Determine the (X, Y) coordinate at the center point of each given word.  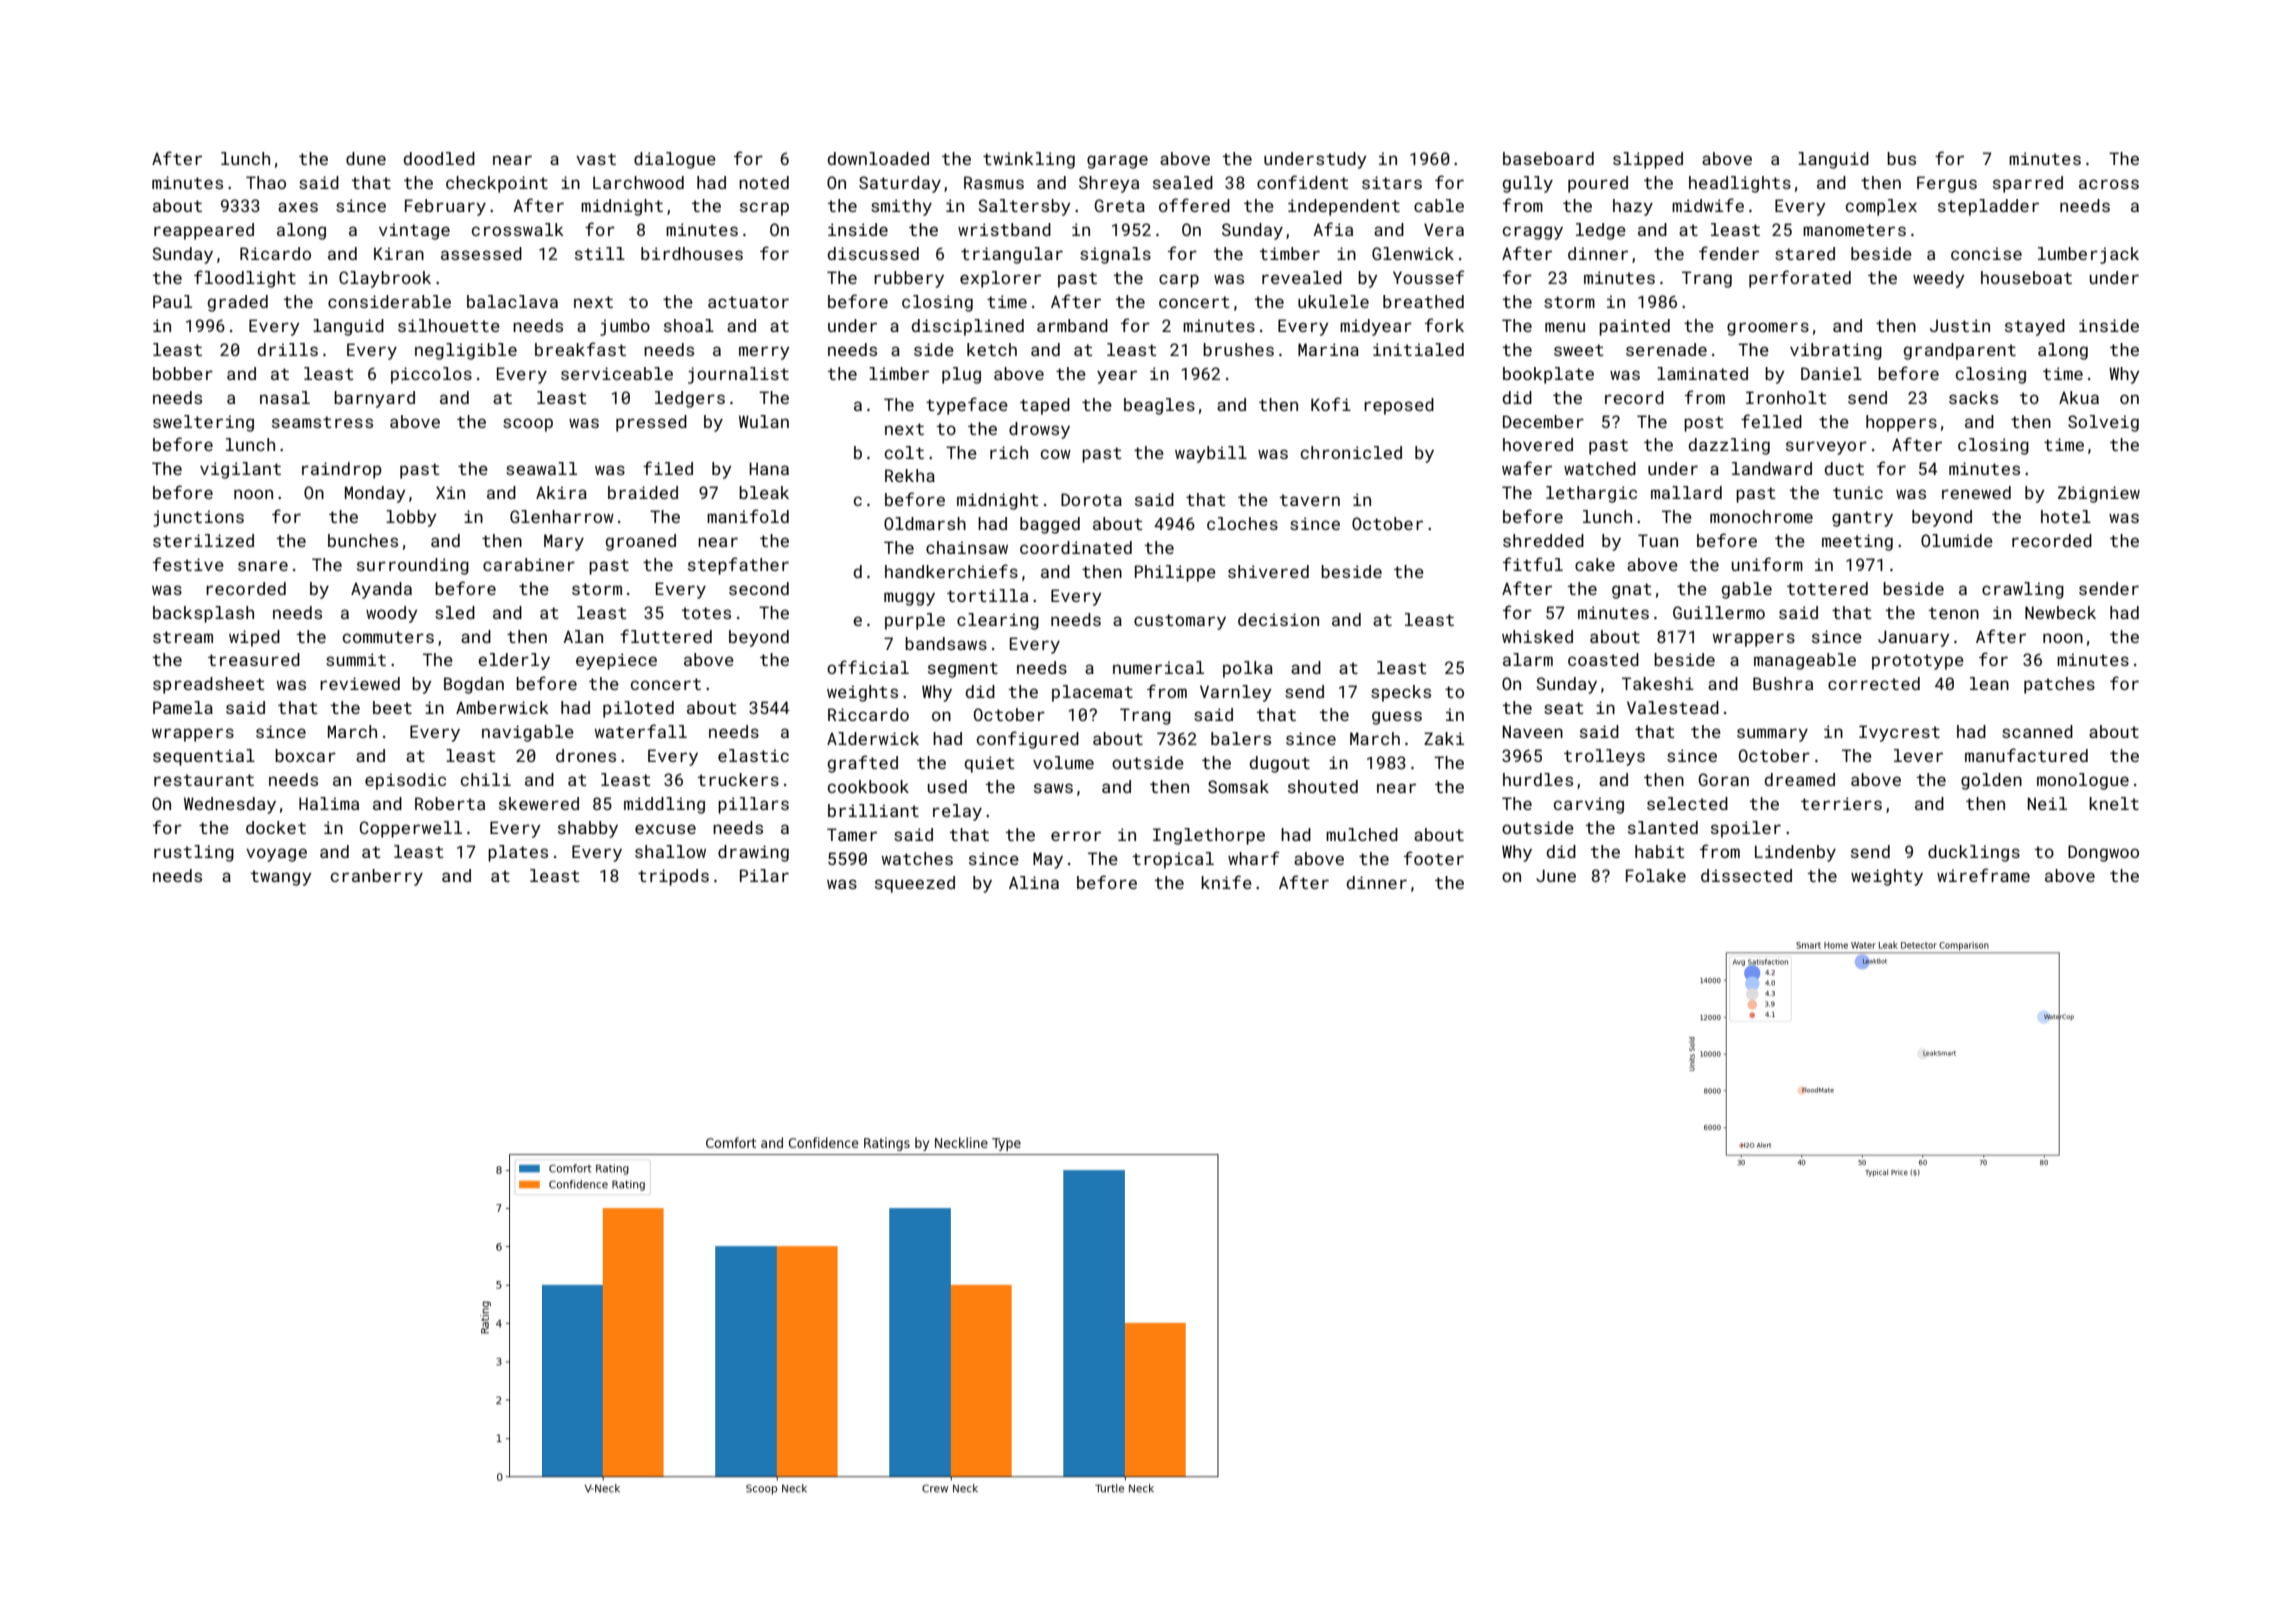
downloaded (878, 158)
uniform (1767, 564)
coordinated (1076, 547)
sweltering (203, 423)
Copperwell (411, 829)
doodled (439, 158)
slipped (1648, 160)
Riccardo (868, 714)
